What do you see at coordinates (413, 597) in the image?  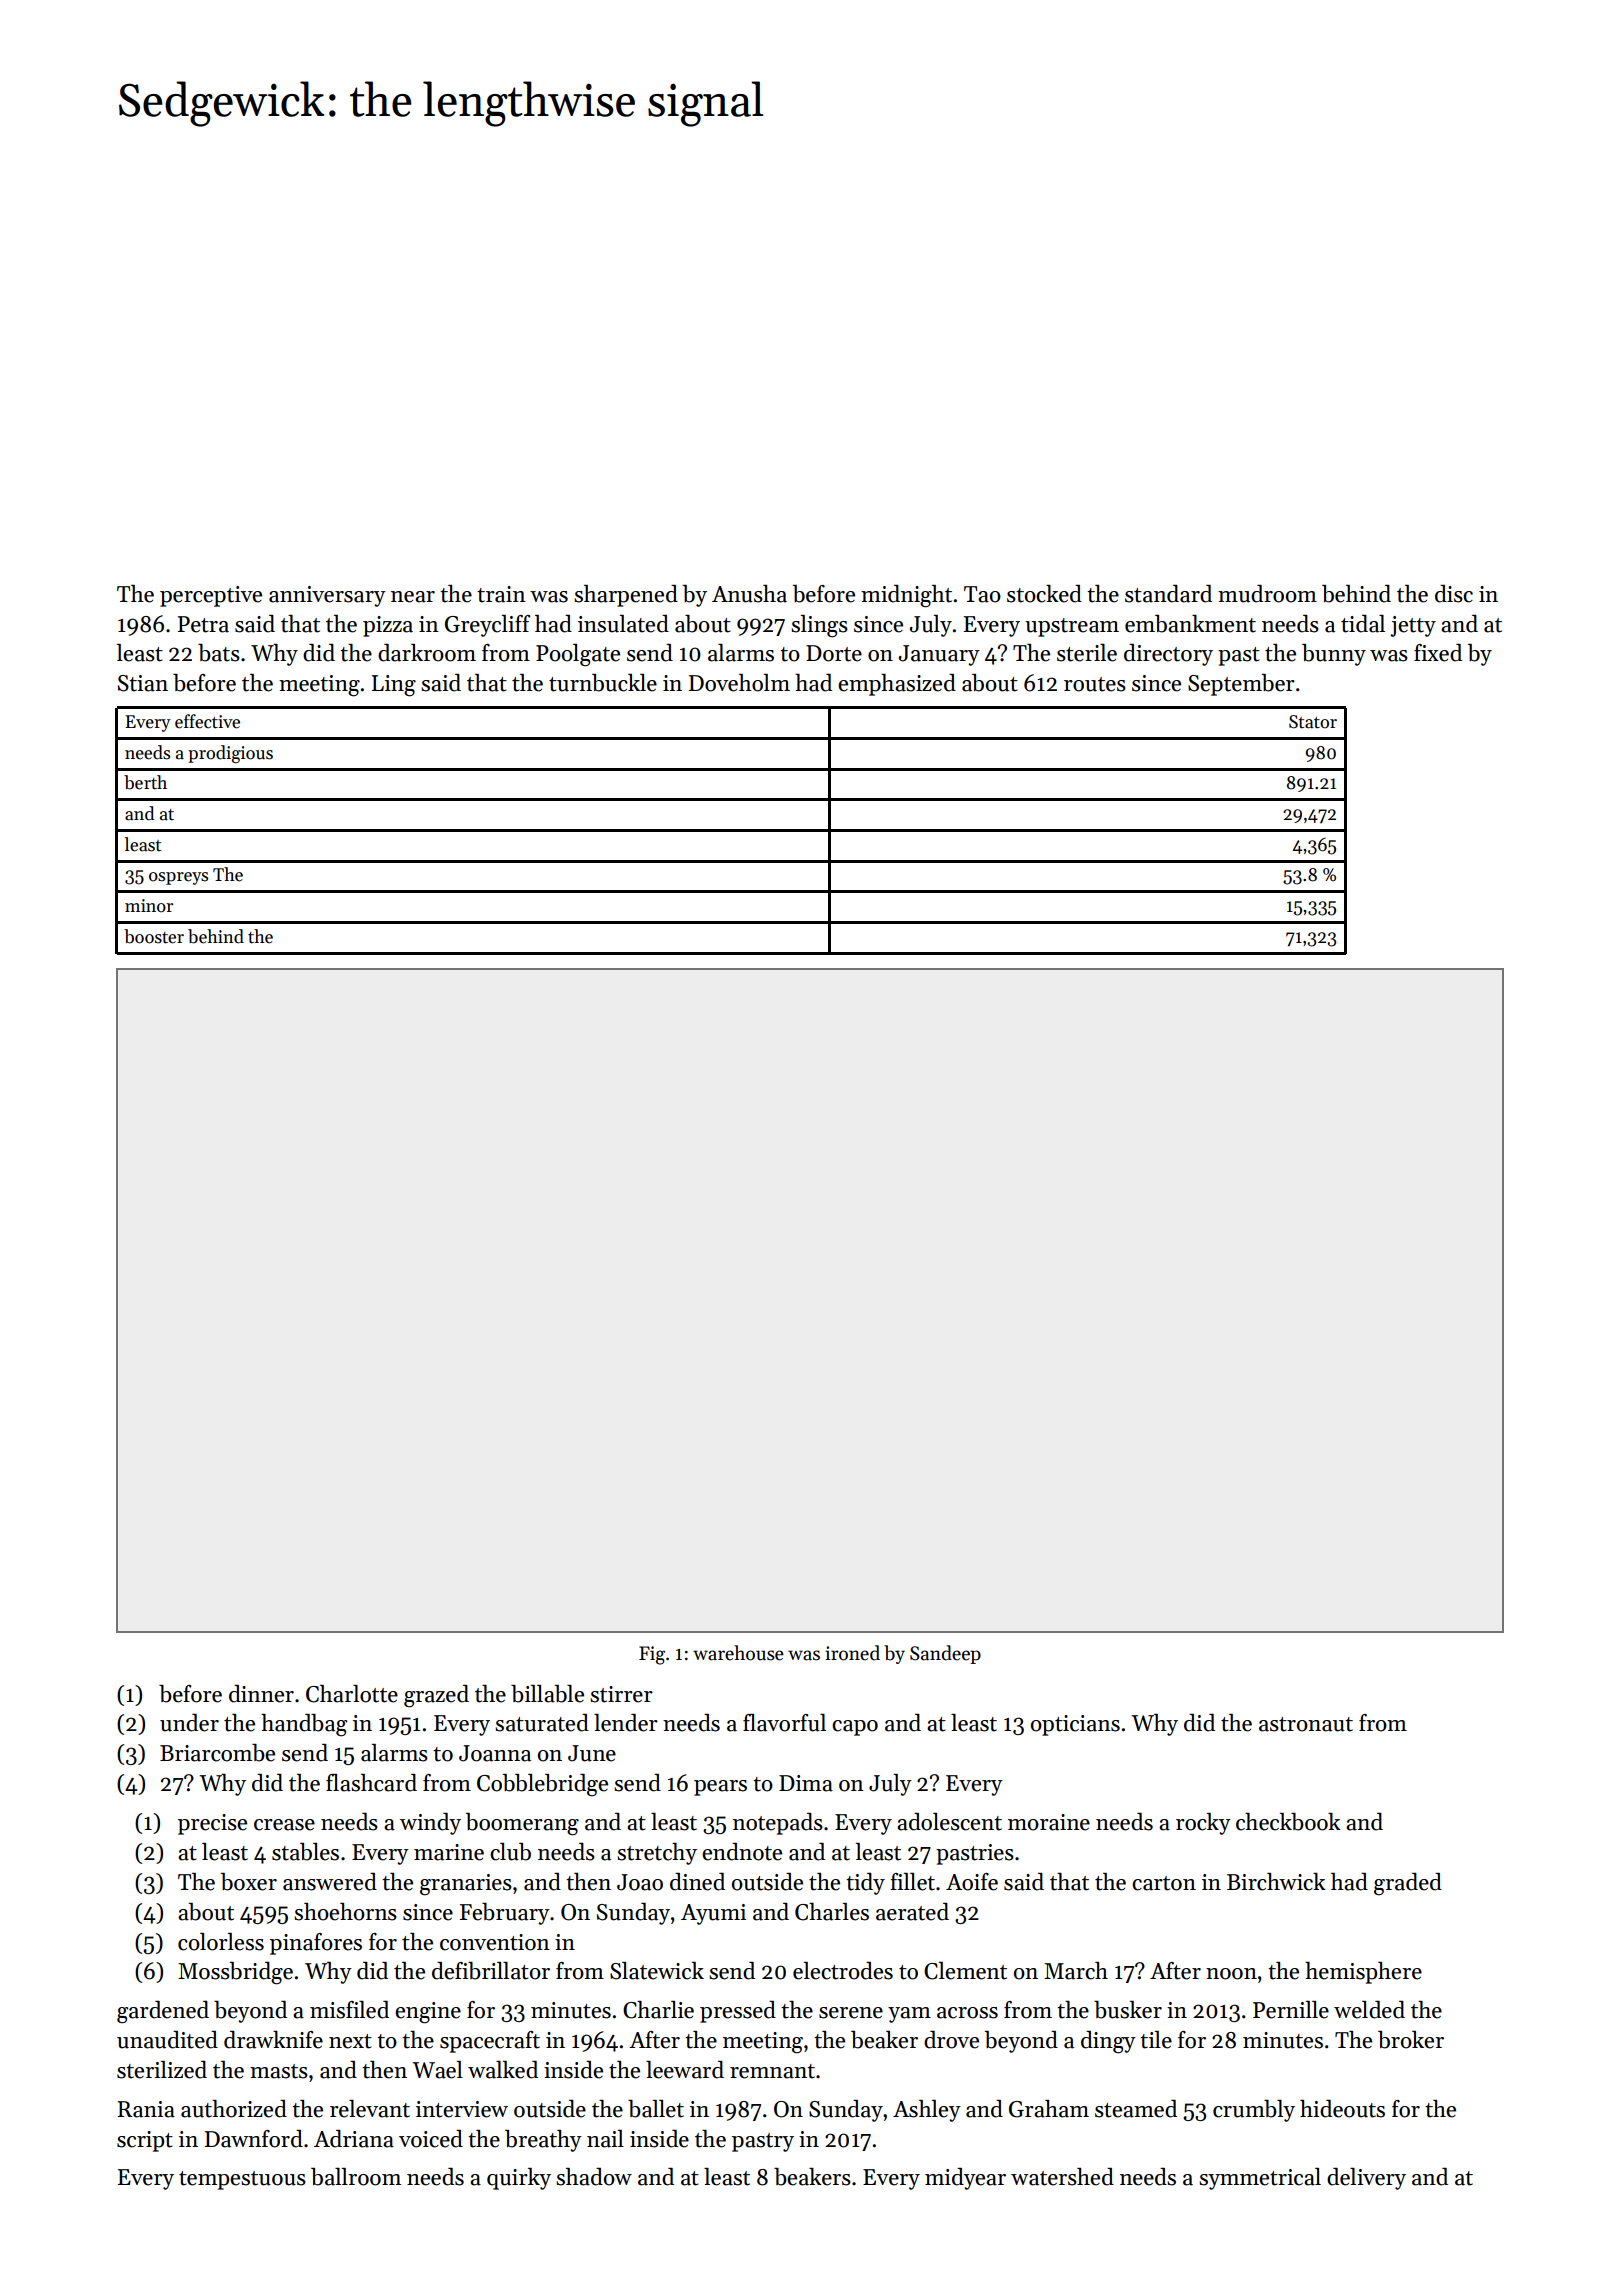 I see `near` at bounding box center [413, 597].
